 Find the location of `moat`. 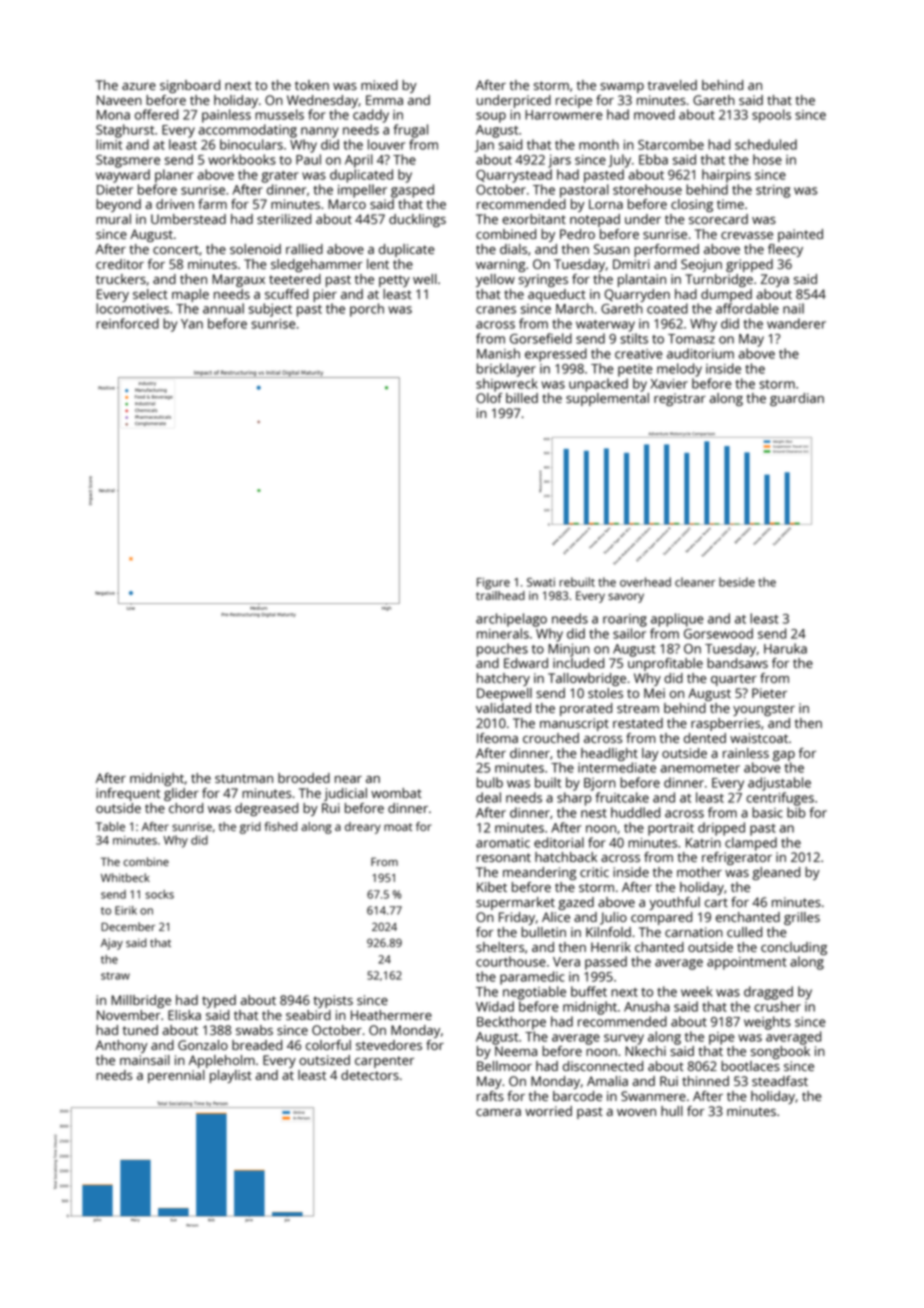

moat is located at coordinates (398, 827).
